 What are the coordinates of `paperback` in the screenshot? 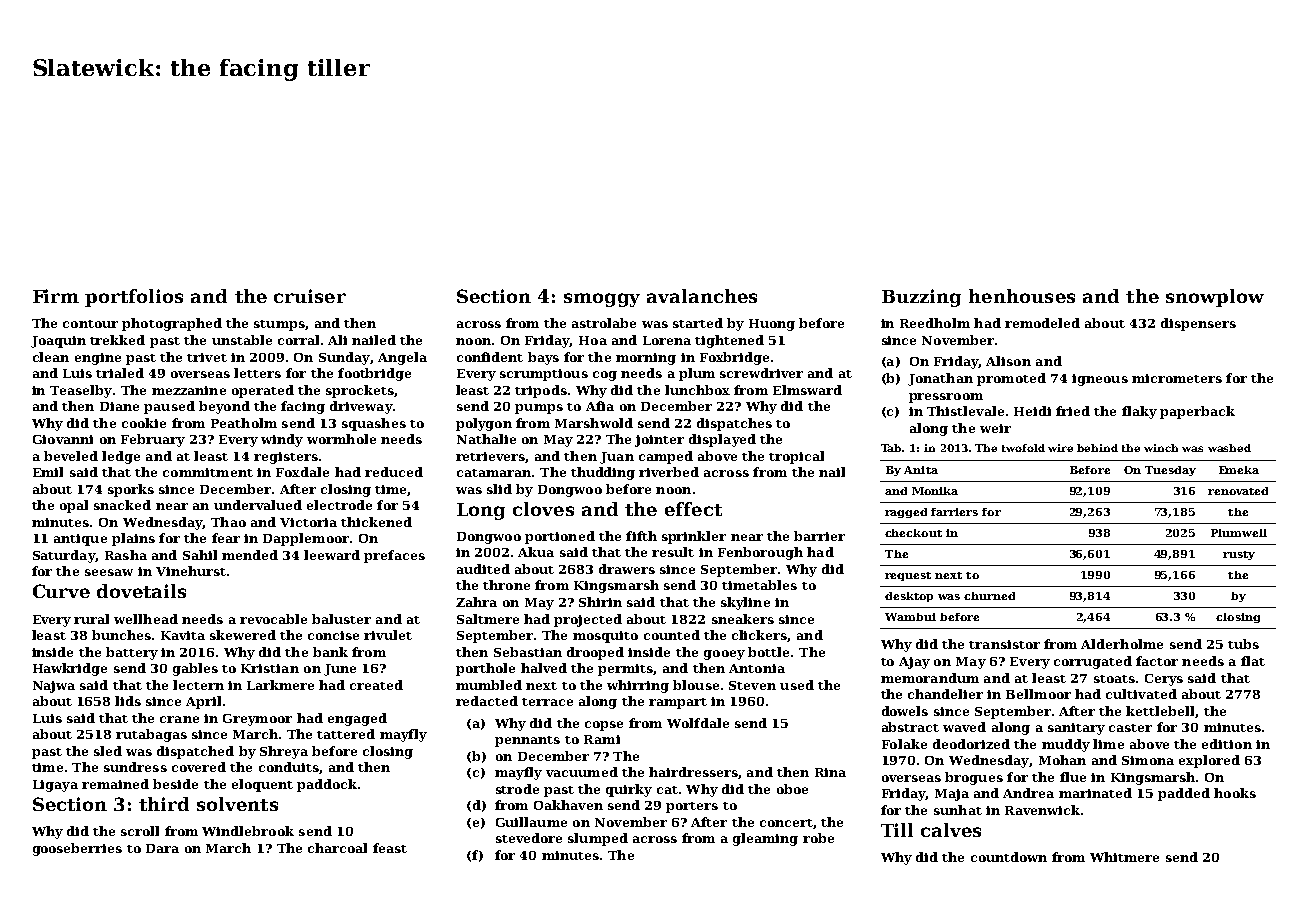 It's located at (1197, 412).
